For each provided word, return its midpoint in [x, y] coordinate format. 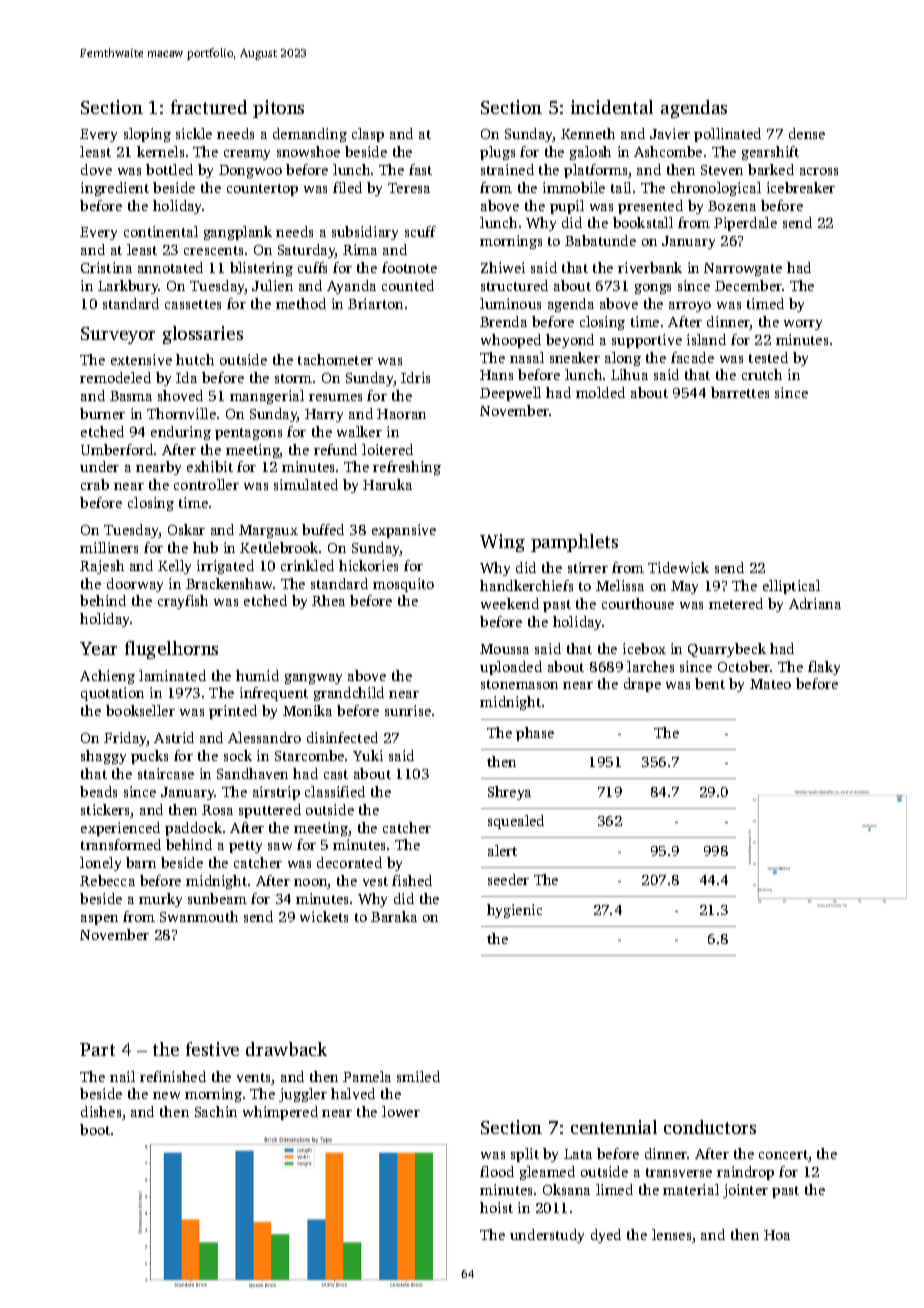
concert [783, 1154]
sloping [147, 135]
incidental [612, 107]
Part [97, 1049]
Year [98, 648]
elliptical [791, 587]
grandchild [349, 694]
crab [95, 484]
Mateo [770, 684]
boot [95, 1129]
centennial [614, 1127]
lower [401, 1111]
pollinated [727, 135]
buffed [323, 529]
